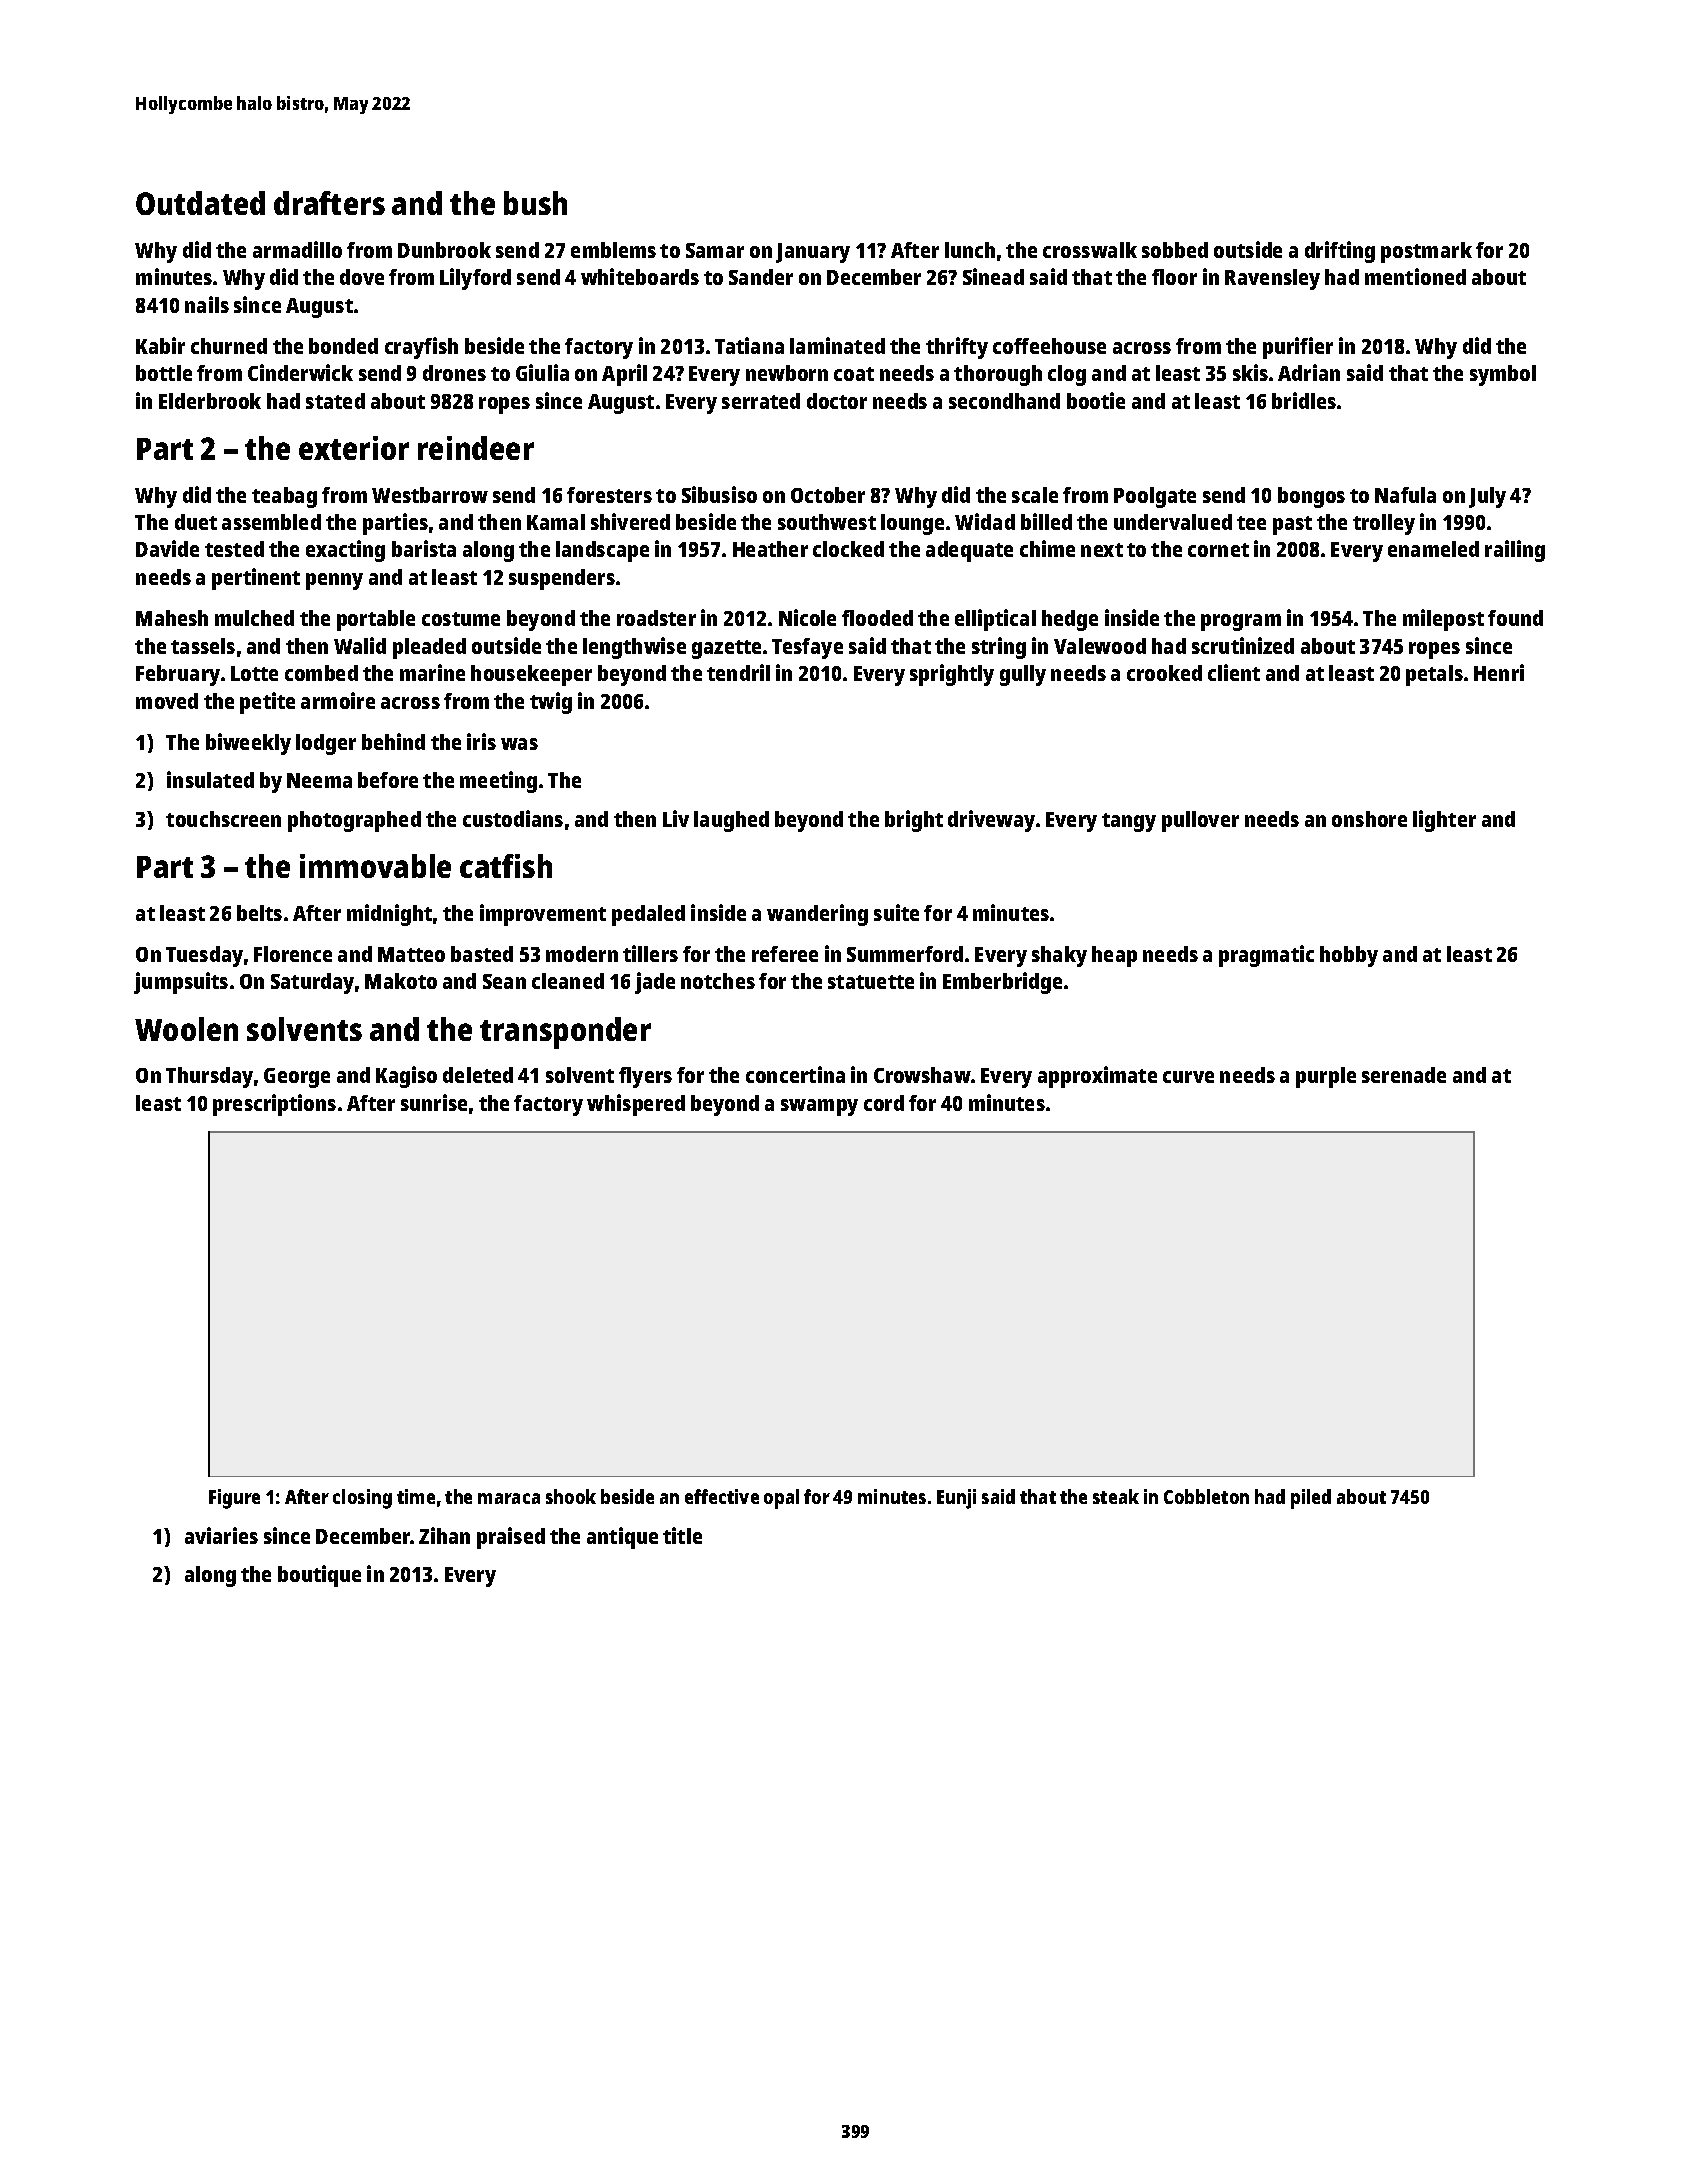  I want to click on antique, so click(622, 1538).
